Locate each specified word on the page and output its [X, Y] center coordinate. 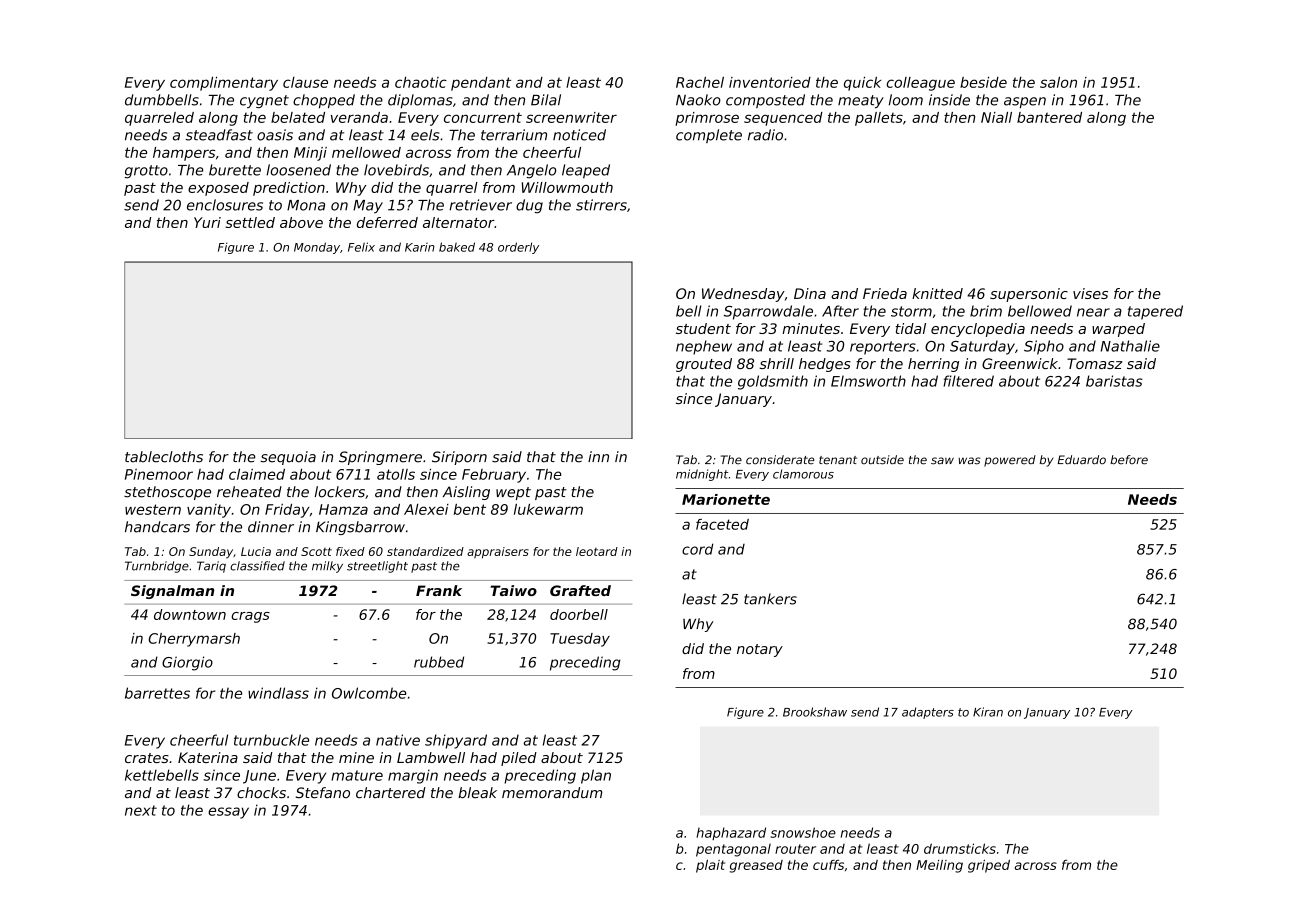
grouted [704, 365]
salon [1058, 82]
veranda [359, 117]
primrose [707, 119]
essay [228, 813]
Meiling [939, 866]
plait [710, 866]
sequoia [288, 458]
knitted [937, 293]
